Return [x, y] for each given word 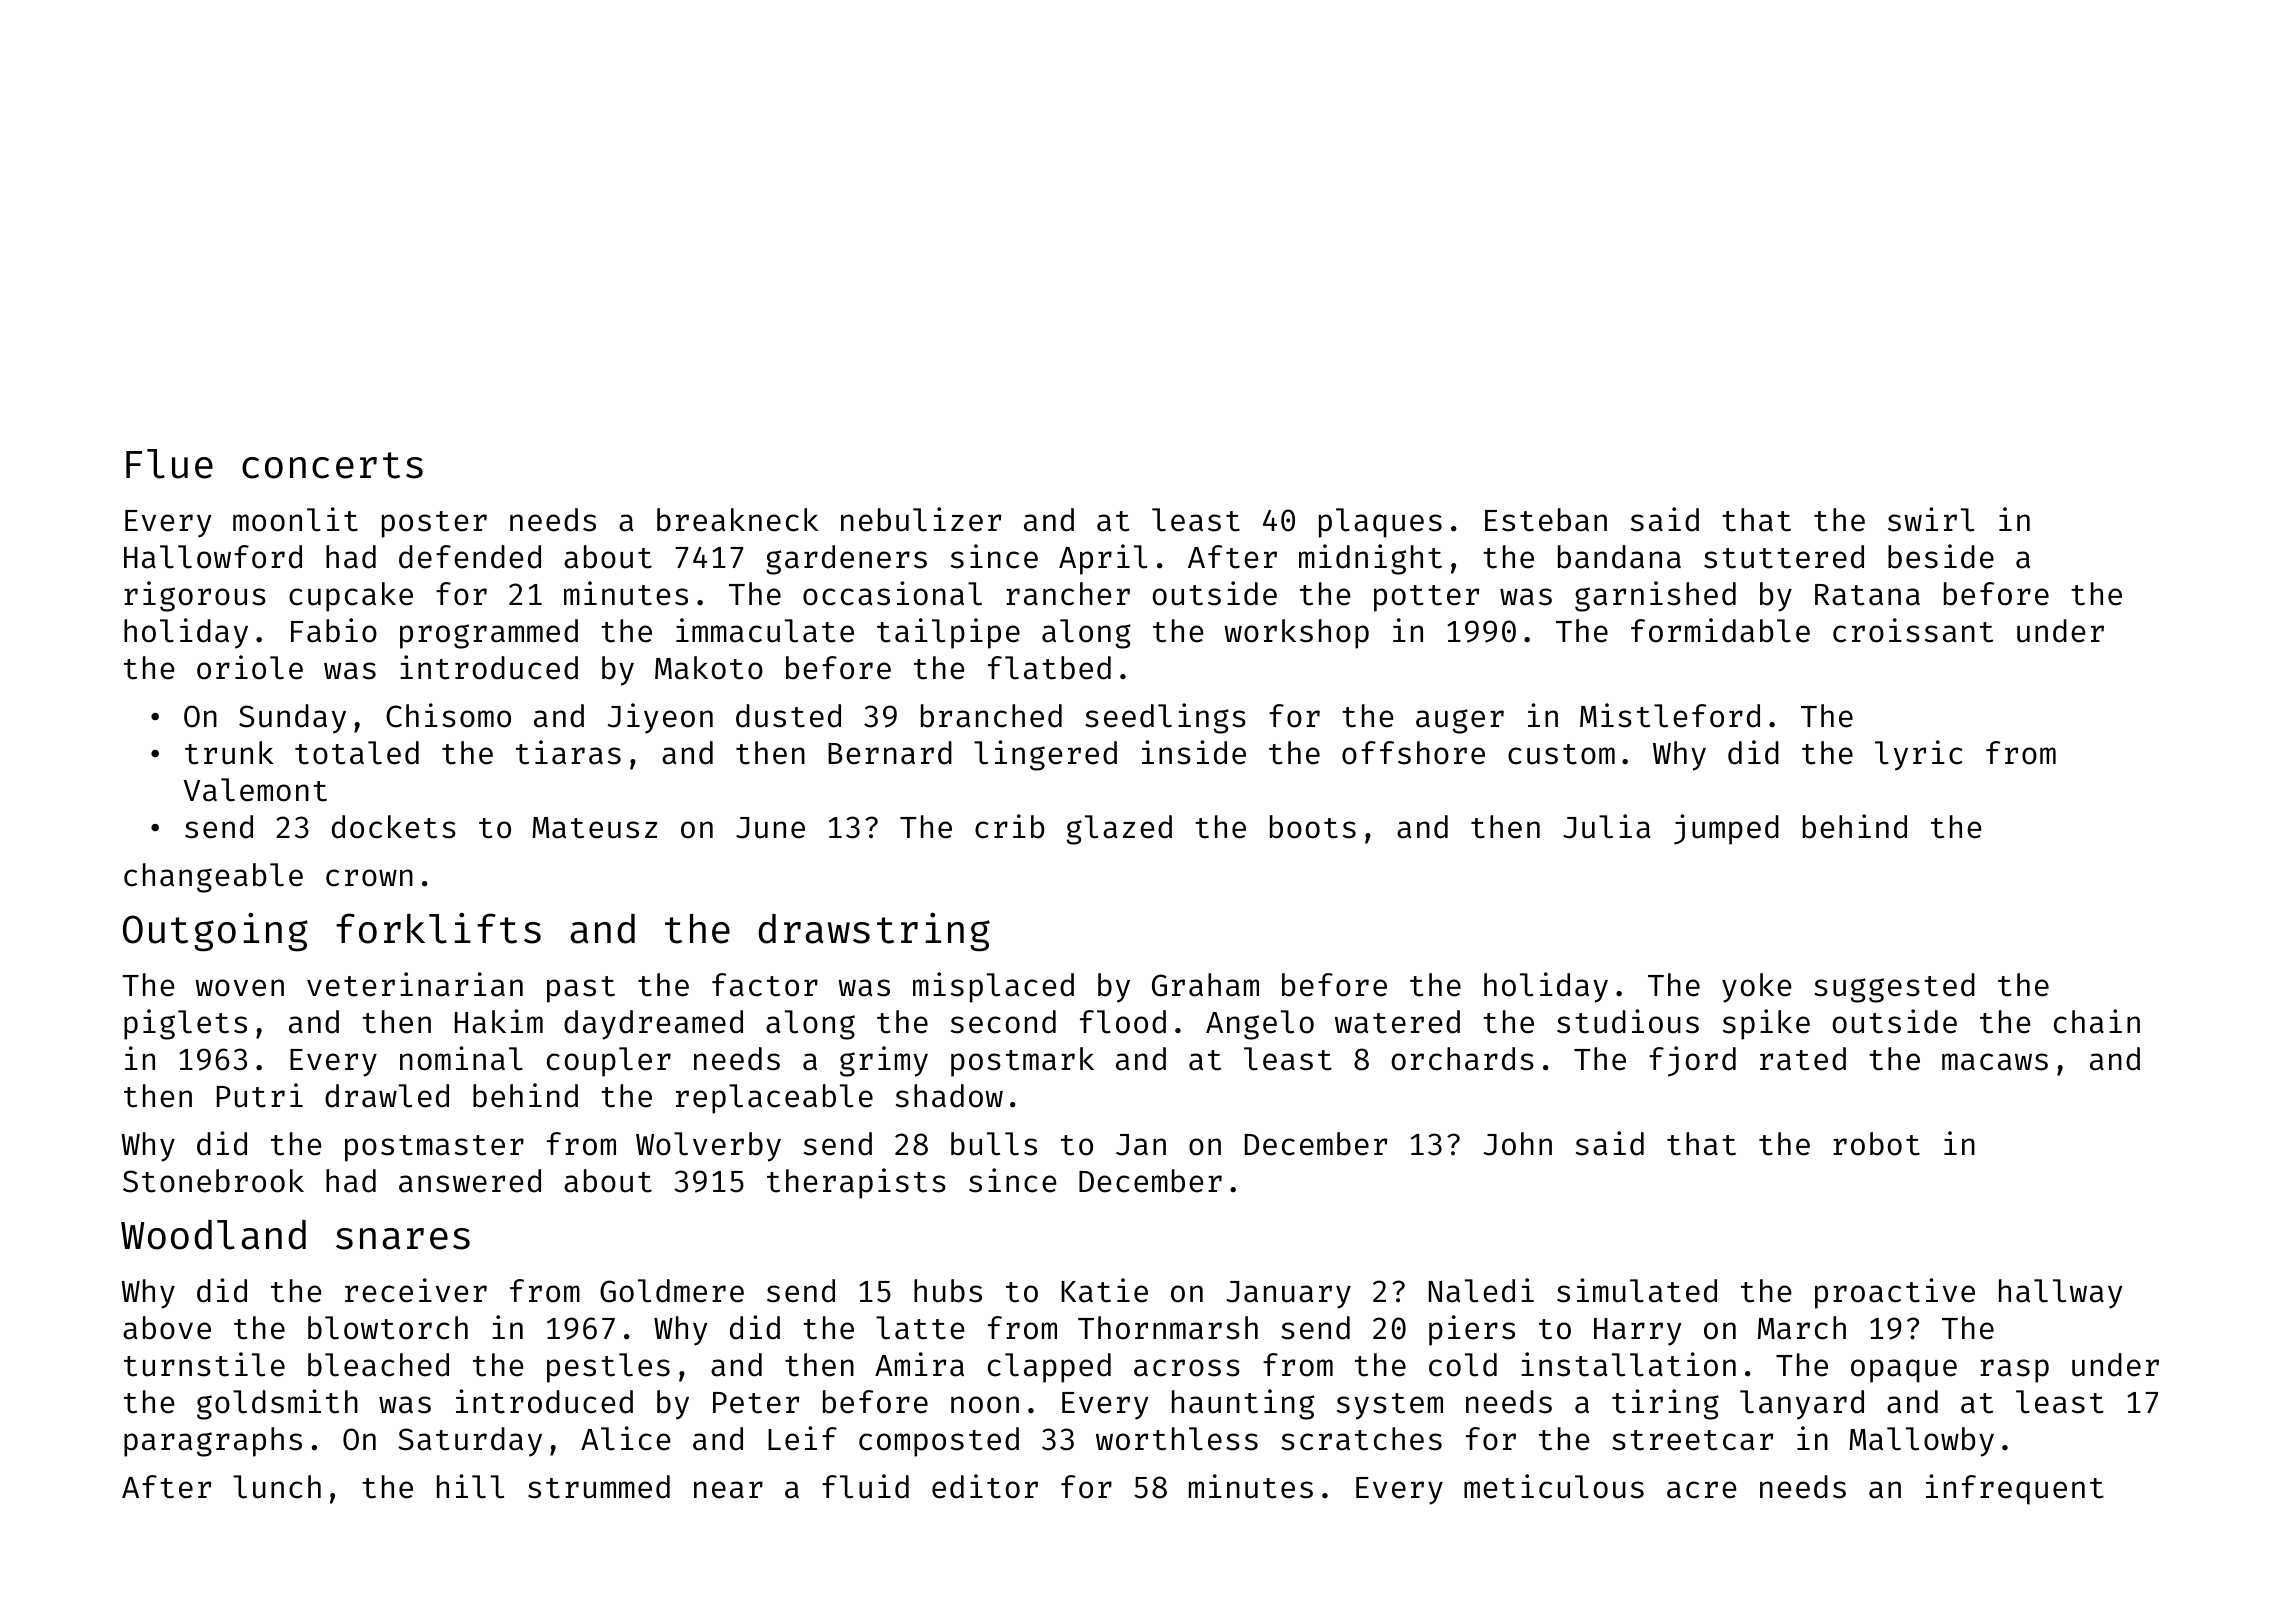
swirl [1931, 519]
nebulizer [921, 519]
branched [991, 716]
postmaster [434, 1148]
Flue [169, 464]
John [1518, 1144]
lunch [277, 1487]
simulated [1637, 1290]
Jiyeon [660, 718]
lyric [1919, 755]
